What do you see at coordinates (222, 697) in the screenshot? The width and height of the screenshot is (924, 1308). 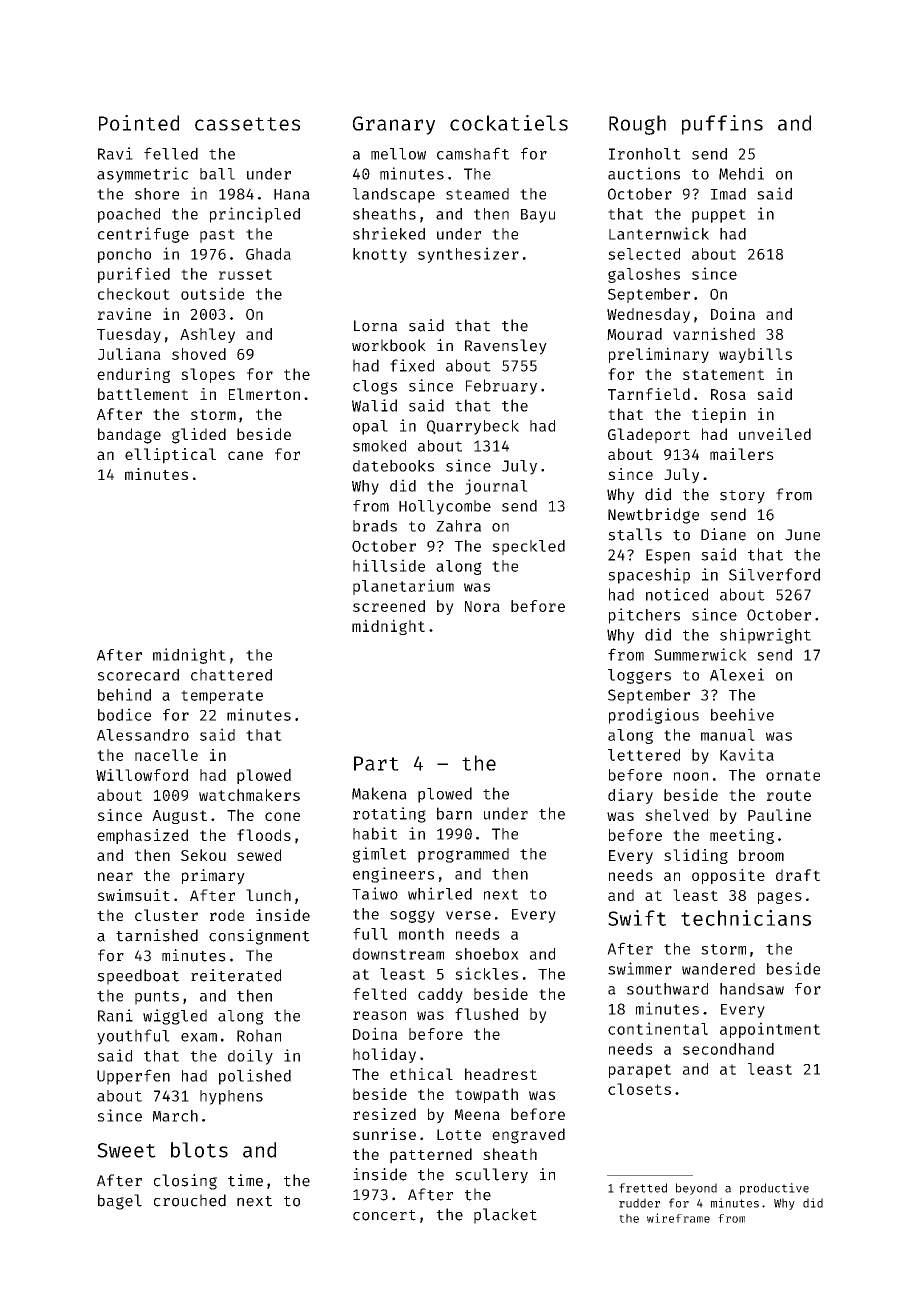 I see `temperate` at bounding box center [222, 697].
